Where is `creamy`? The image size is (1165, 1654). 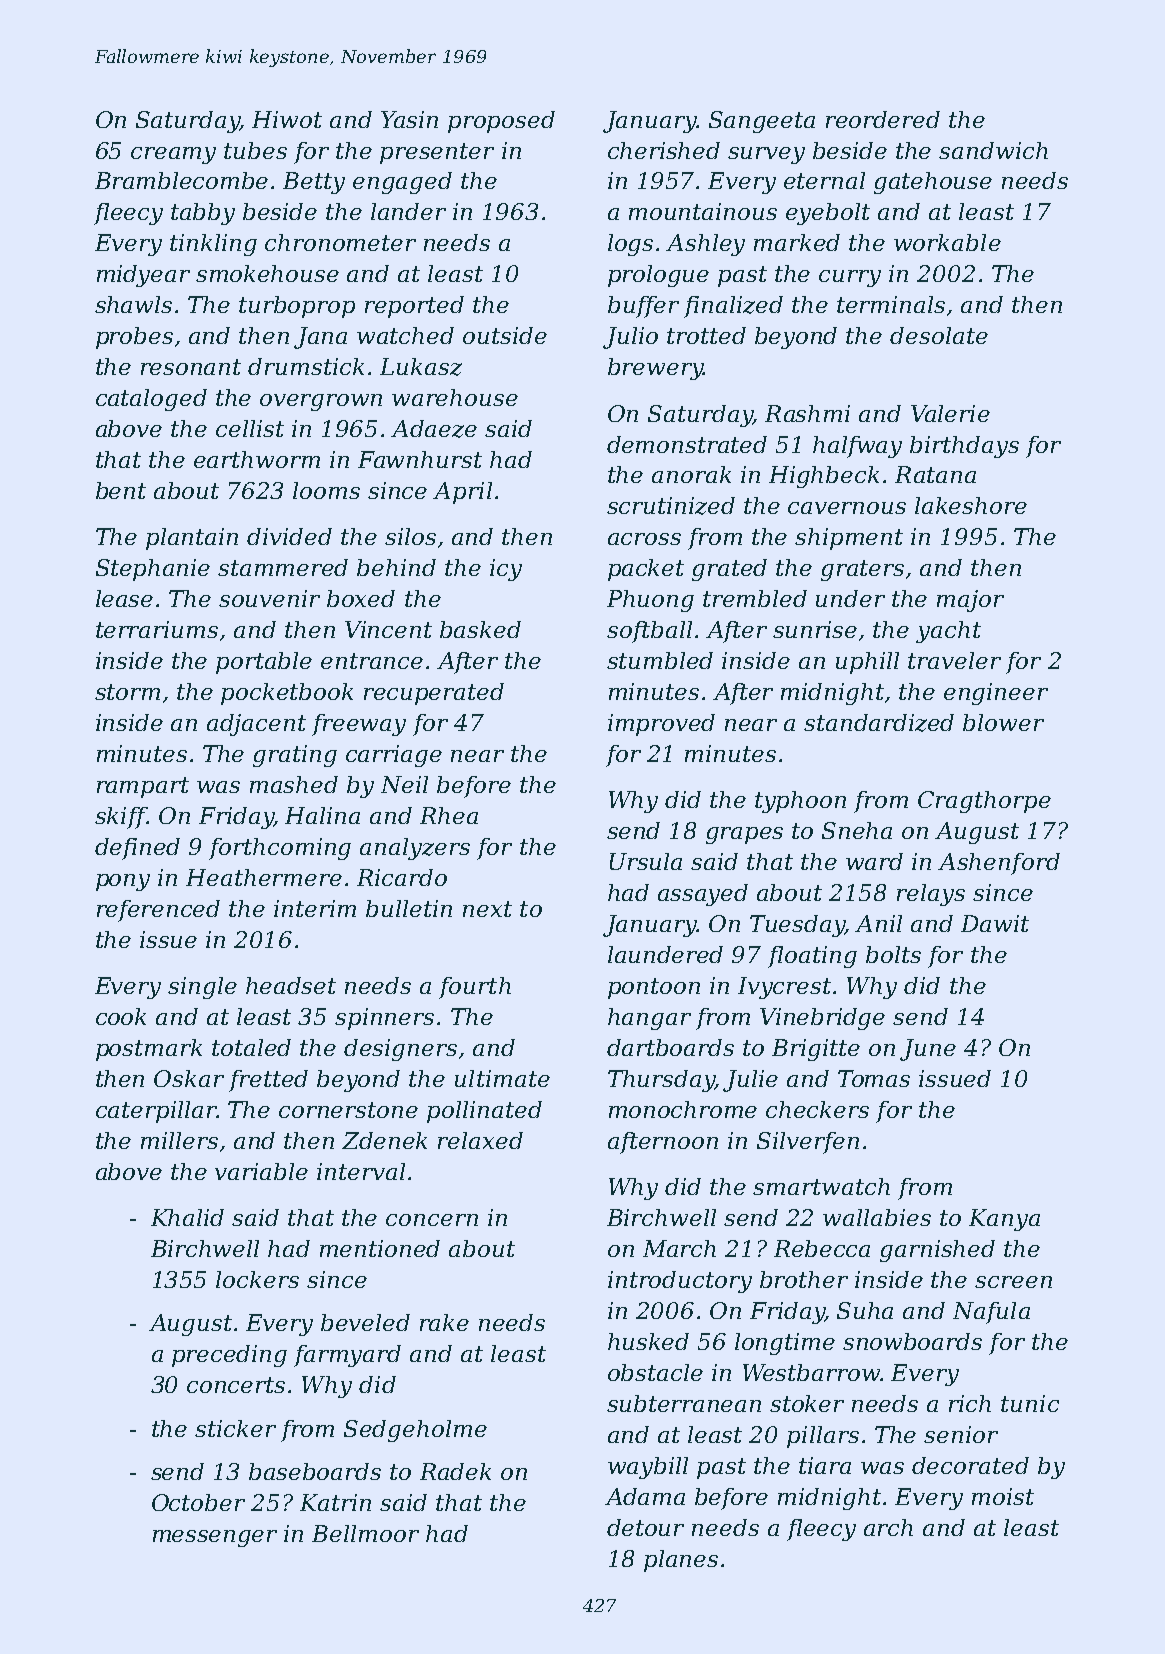
creamy is located at coordinates (173, 155).
